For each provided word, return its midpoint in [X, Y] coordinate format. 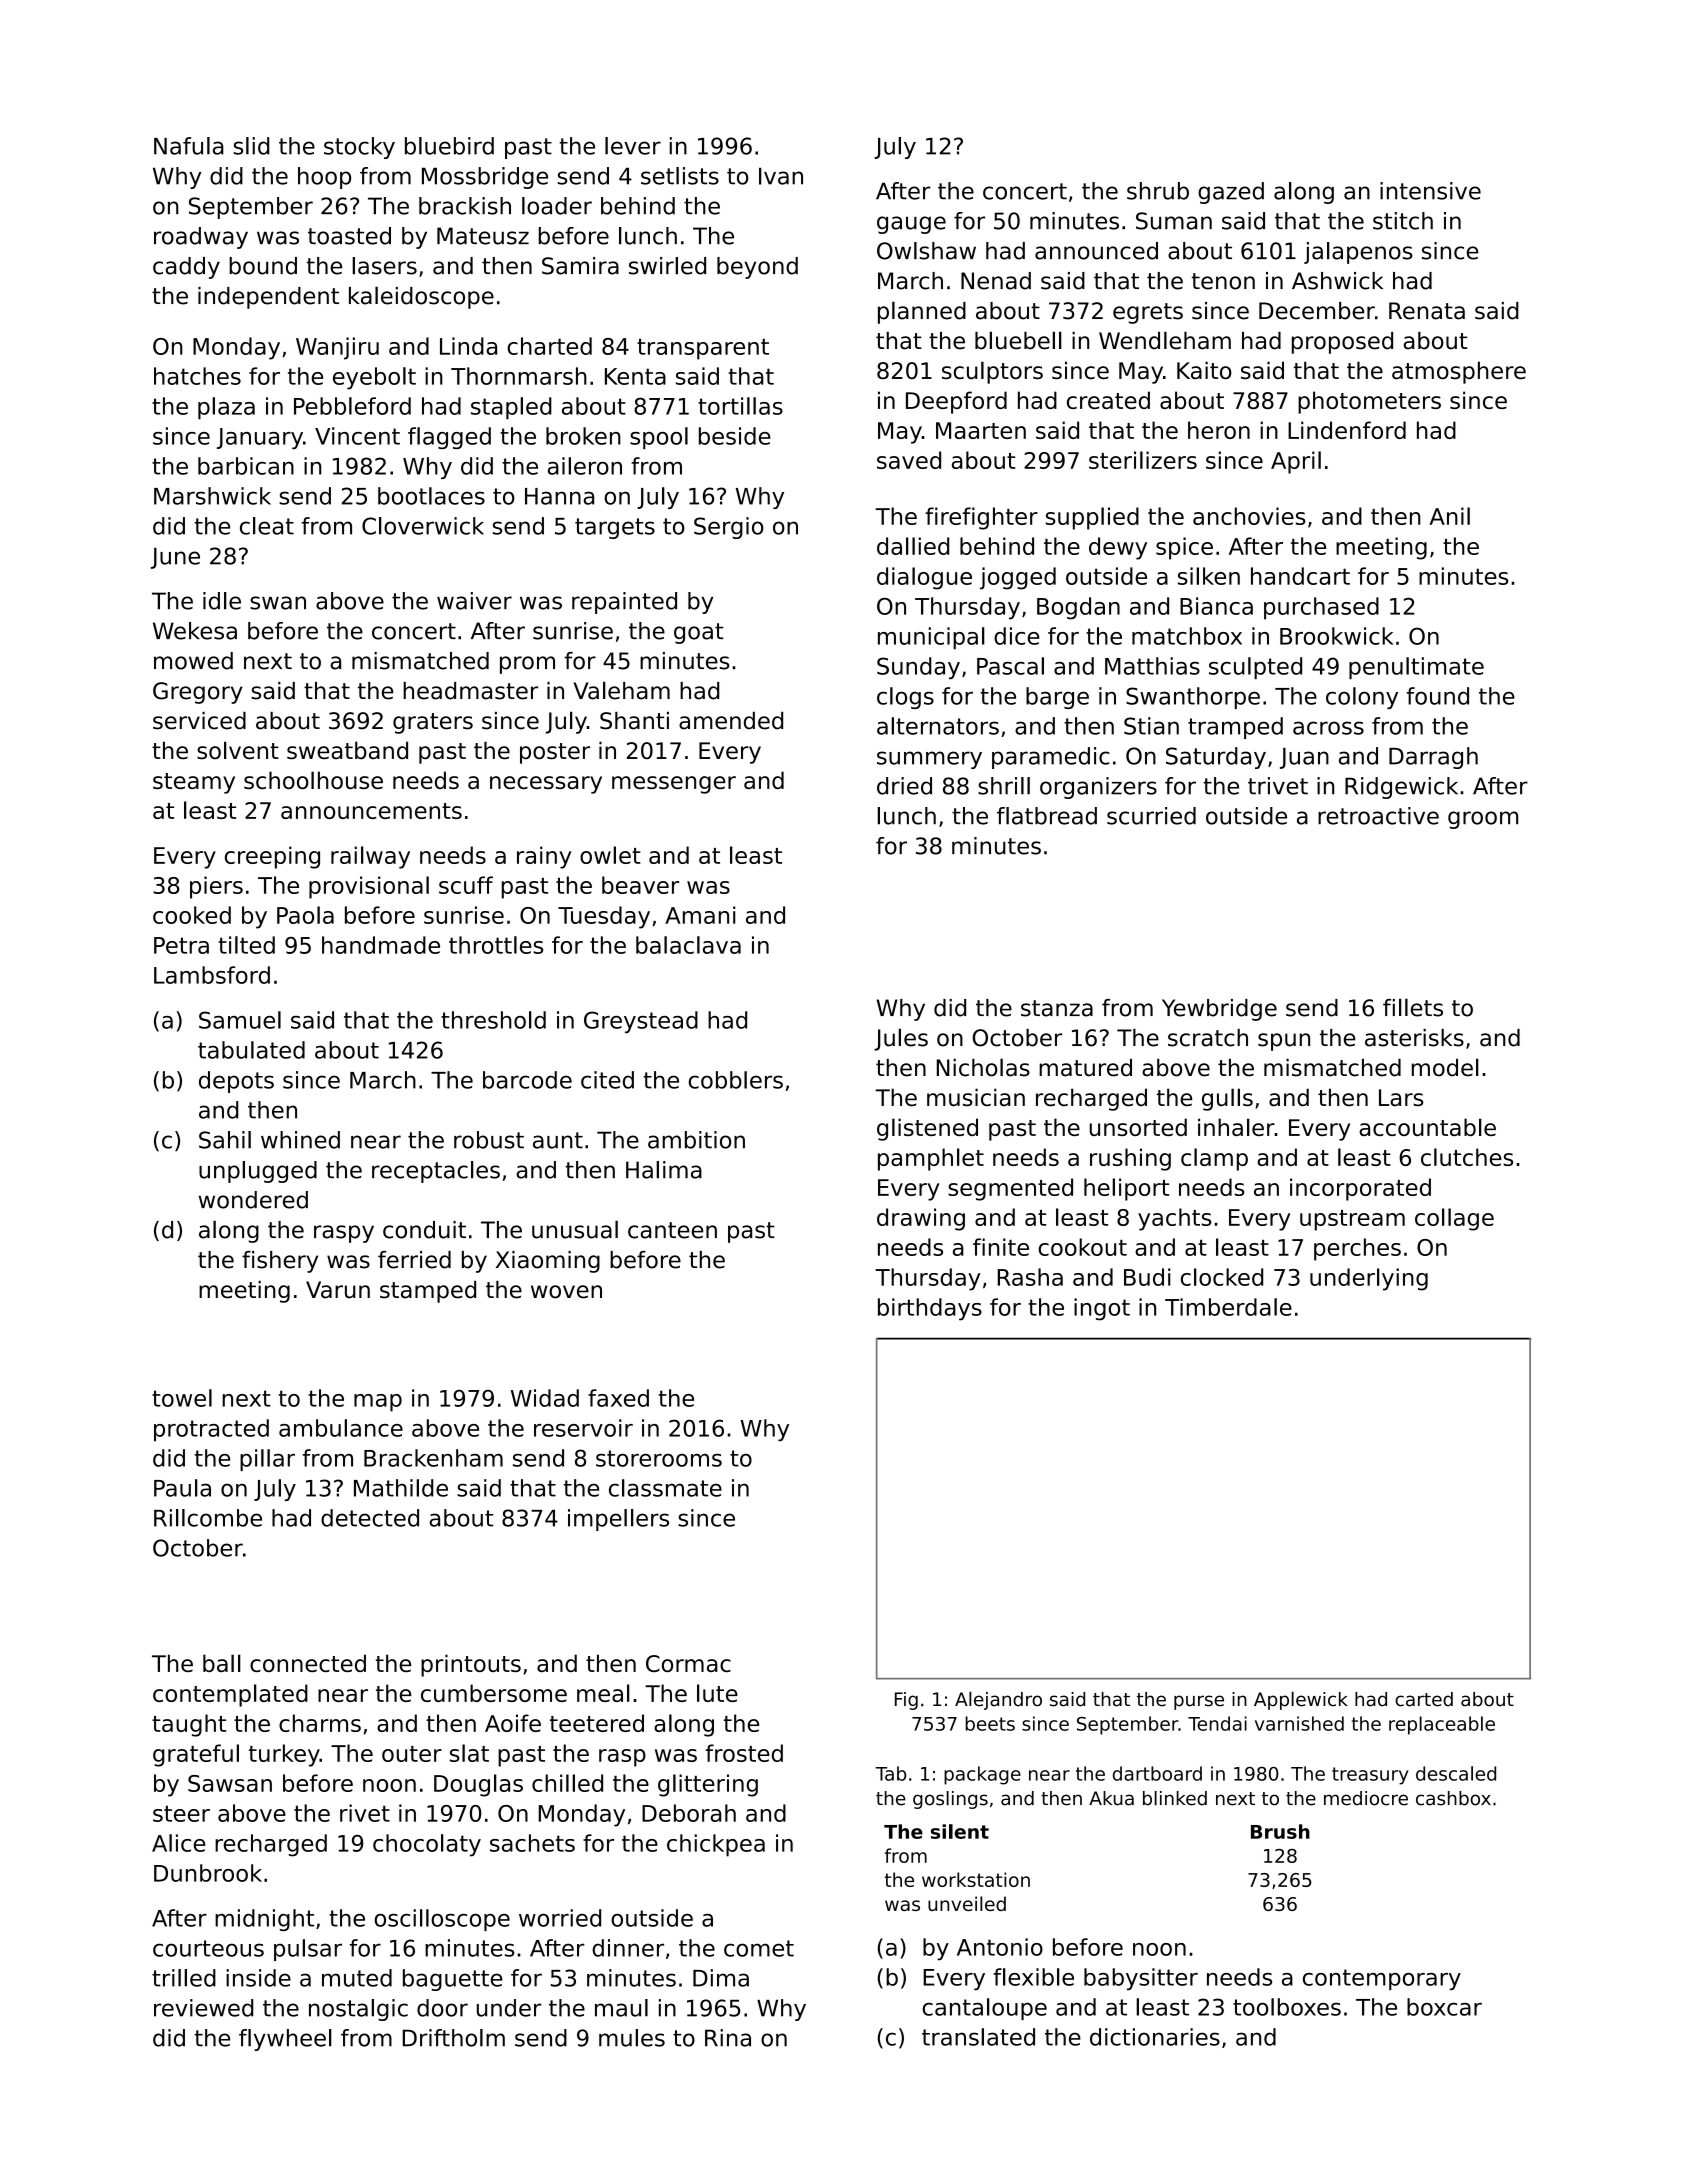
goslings [950, 1800]
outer [412, 1754]
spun [1284, 1042]
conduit [424, 1230]
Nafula [189, 146]
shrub [1158, 191]
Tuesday [604, 917]
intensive [1430, 191]
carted [1424, 1699]
